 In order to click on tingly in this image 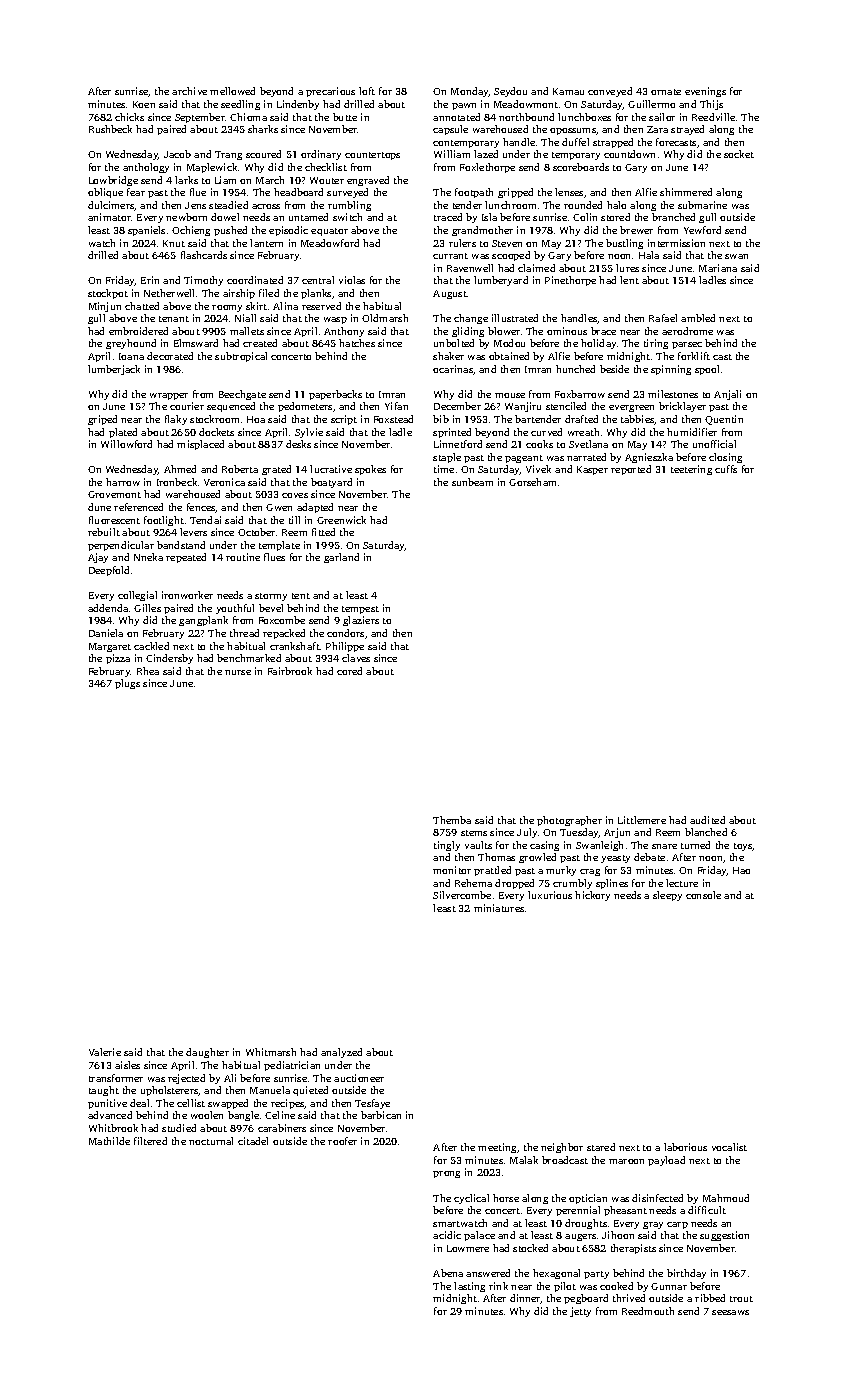, I will do `click(447, 846)`.
